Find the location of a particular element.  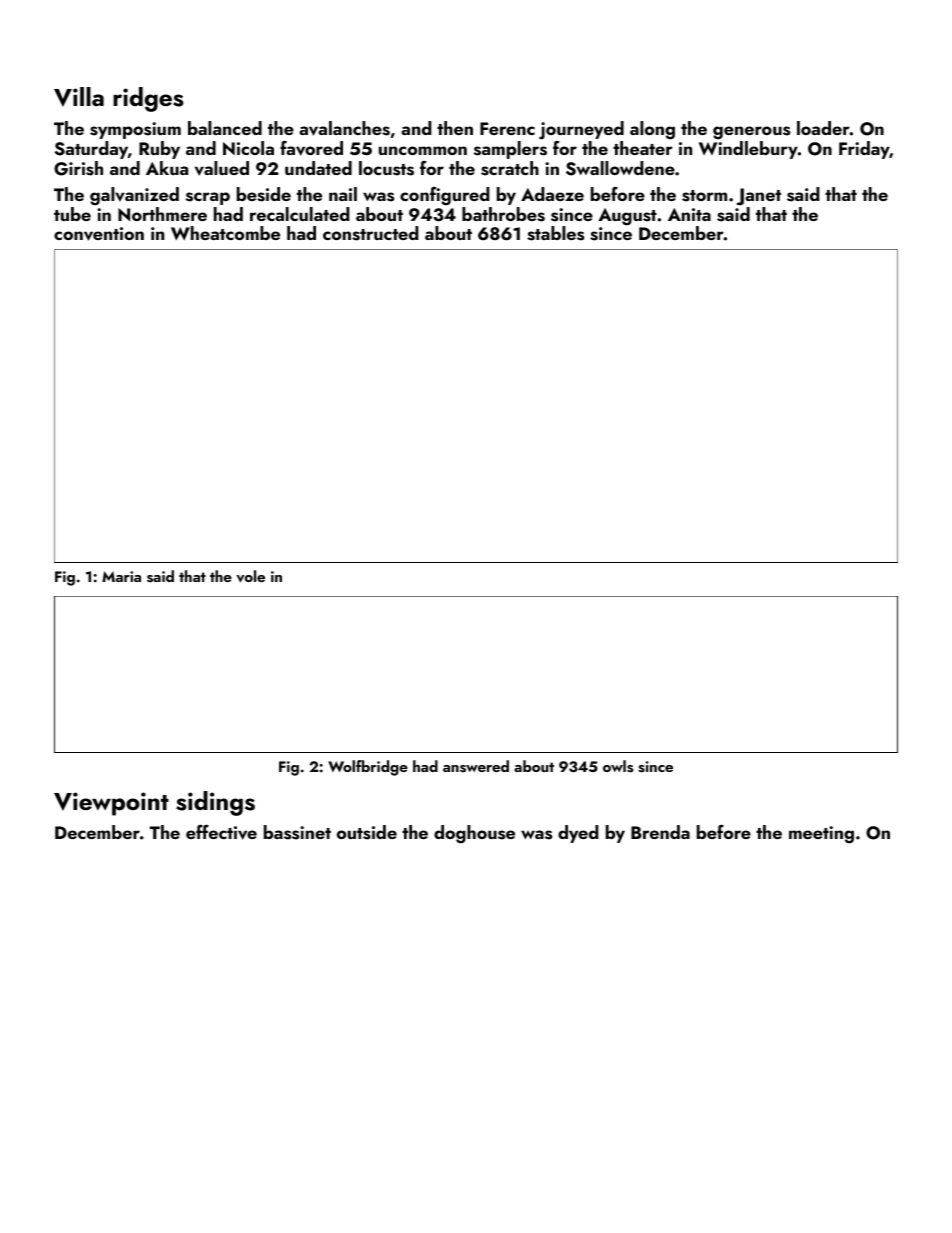

convention is located at coordinates (99, 234).
